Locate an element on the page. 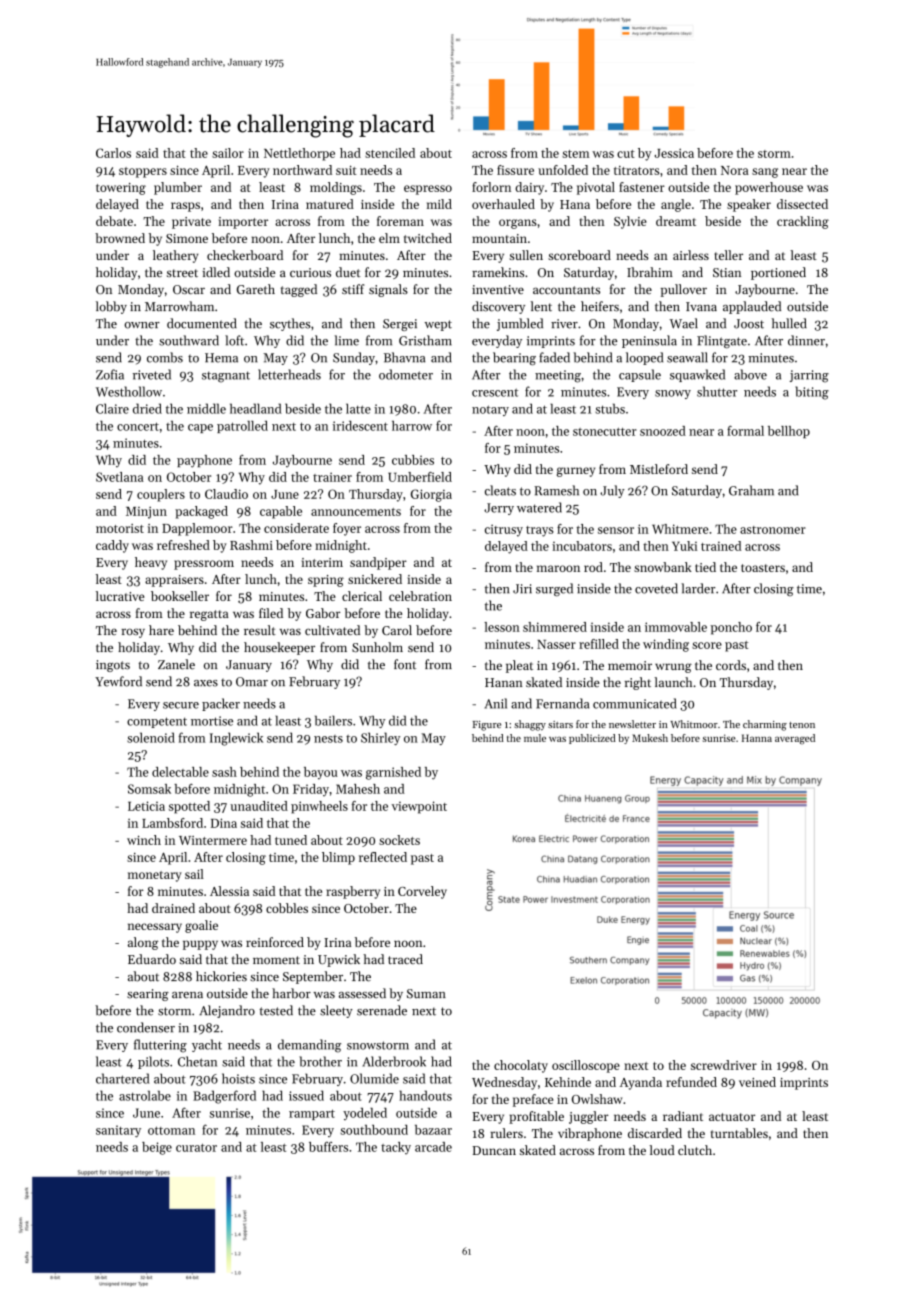  Owlshaw is located at coordinates (597, 1099).
